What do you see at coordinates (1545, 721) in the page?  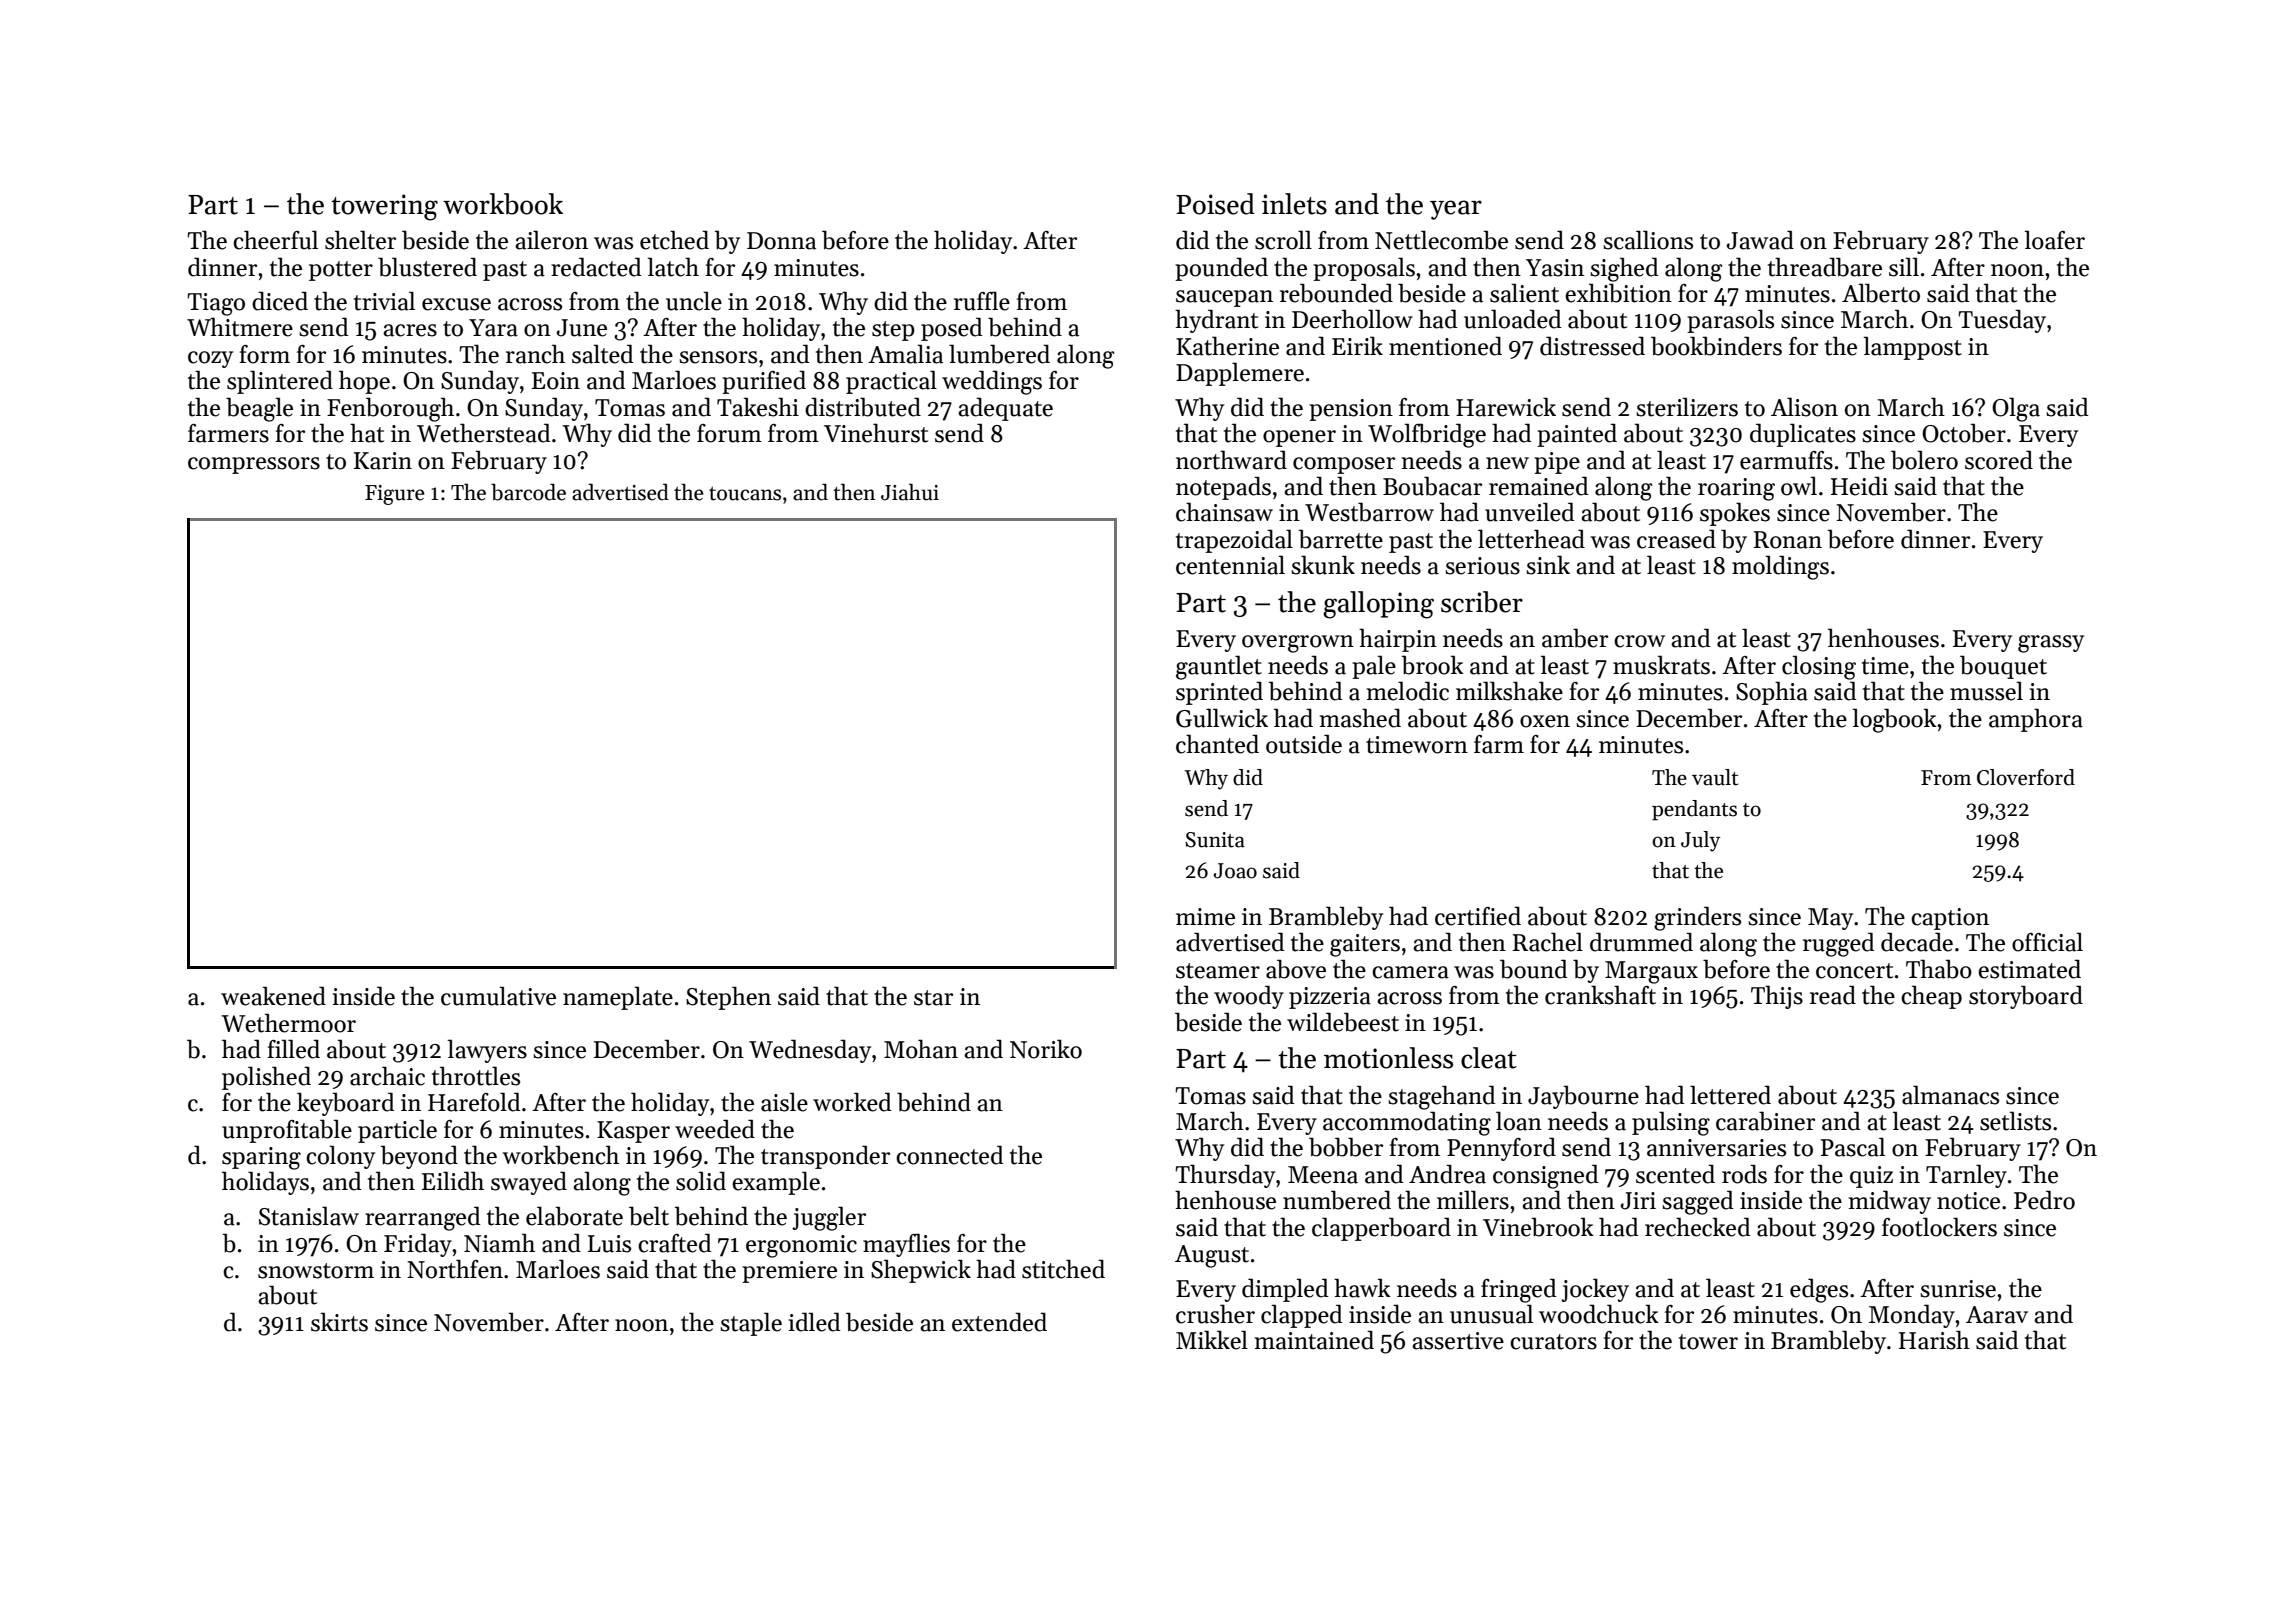 I see `oxen` at bounding box center [1545, 721].
